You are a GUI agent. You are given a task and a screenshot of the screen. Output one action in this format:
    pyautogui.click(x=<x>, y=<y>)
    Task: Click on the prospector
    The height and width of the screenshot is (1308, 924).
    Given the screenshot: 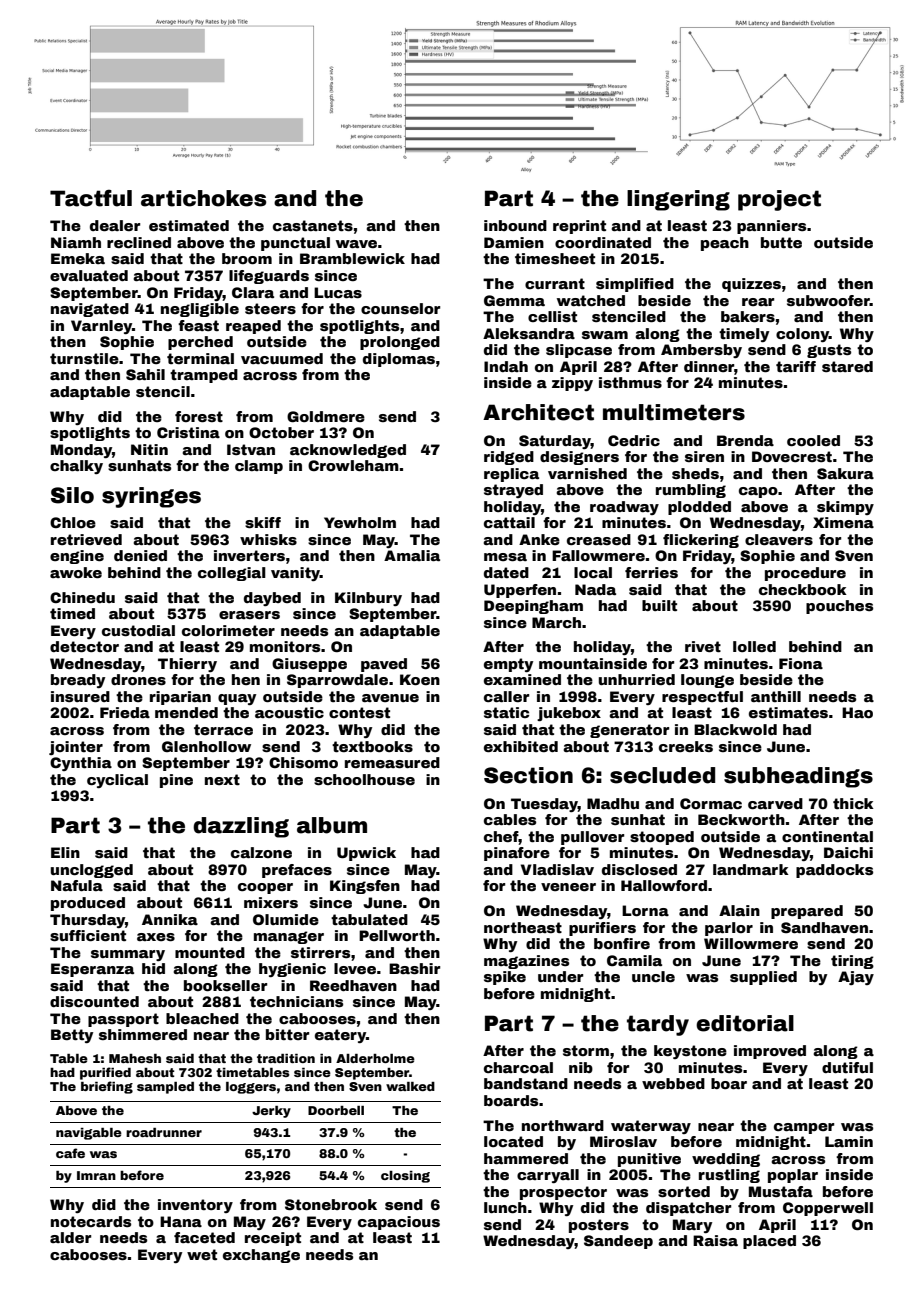 What is the action you would take?
    pyautogui.click(x=563, y=1193)
